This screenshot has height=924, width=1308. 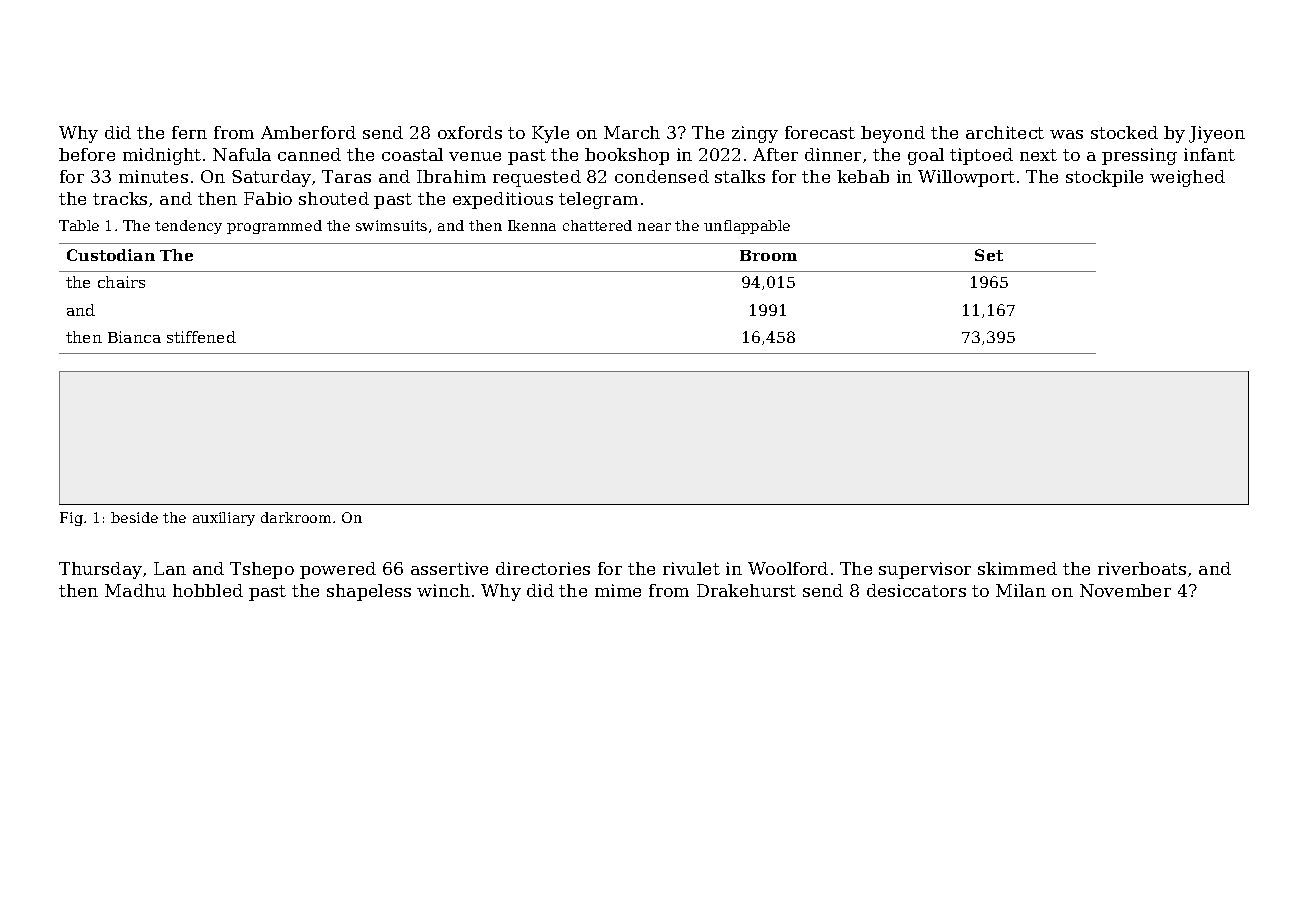 What do you see at coordinates (1217, 134) in the screenshot?
I see `Jiyeon` at bounding box center [1217, 134].
